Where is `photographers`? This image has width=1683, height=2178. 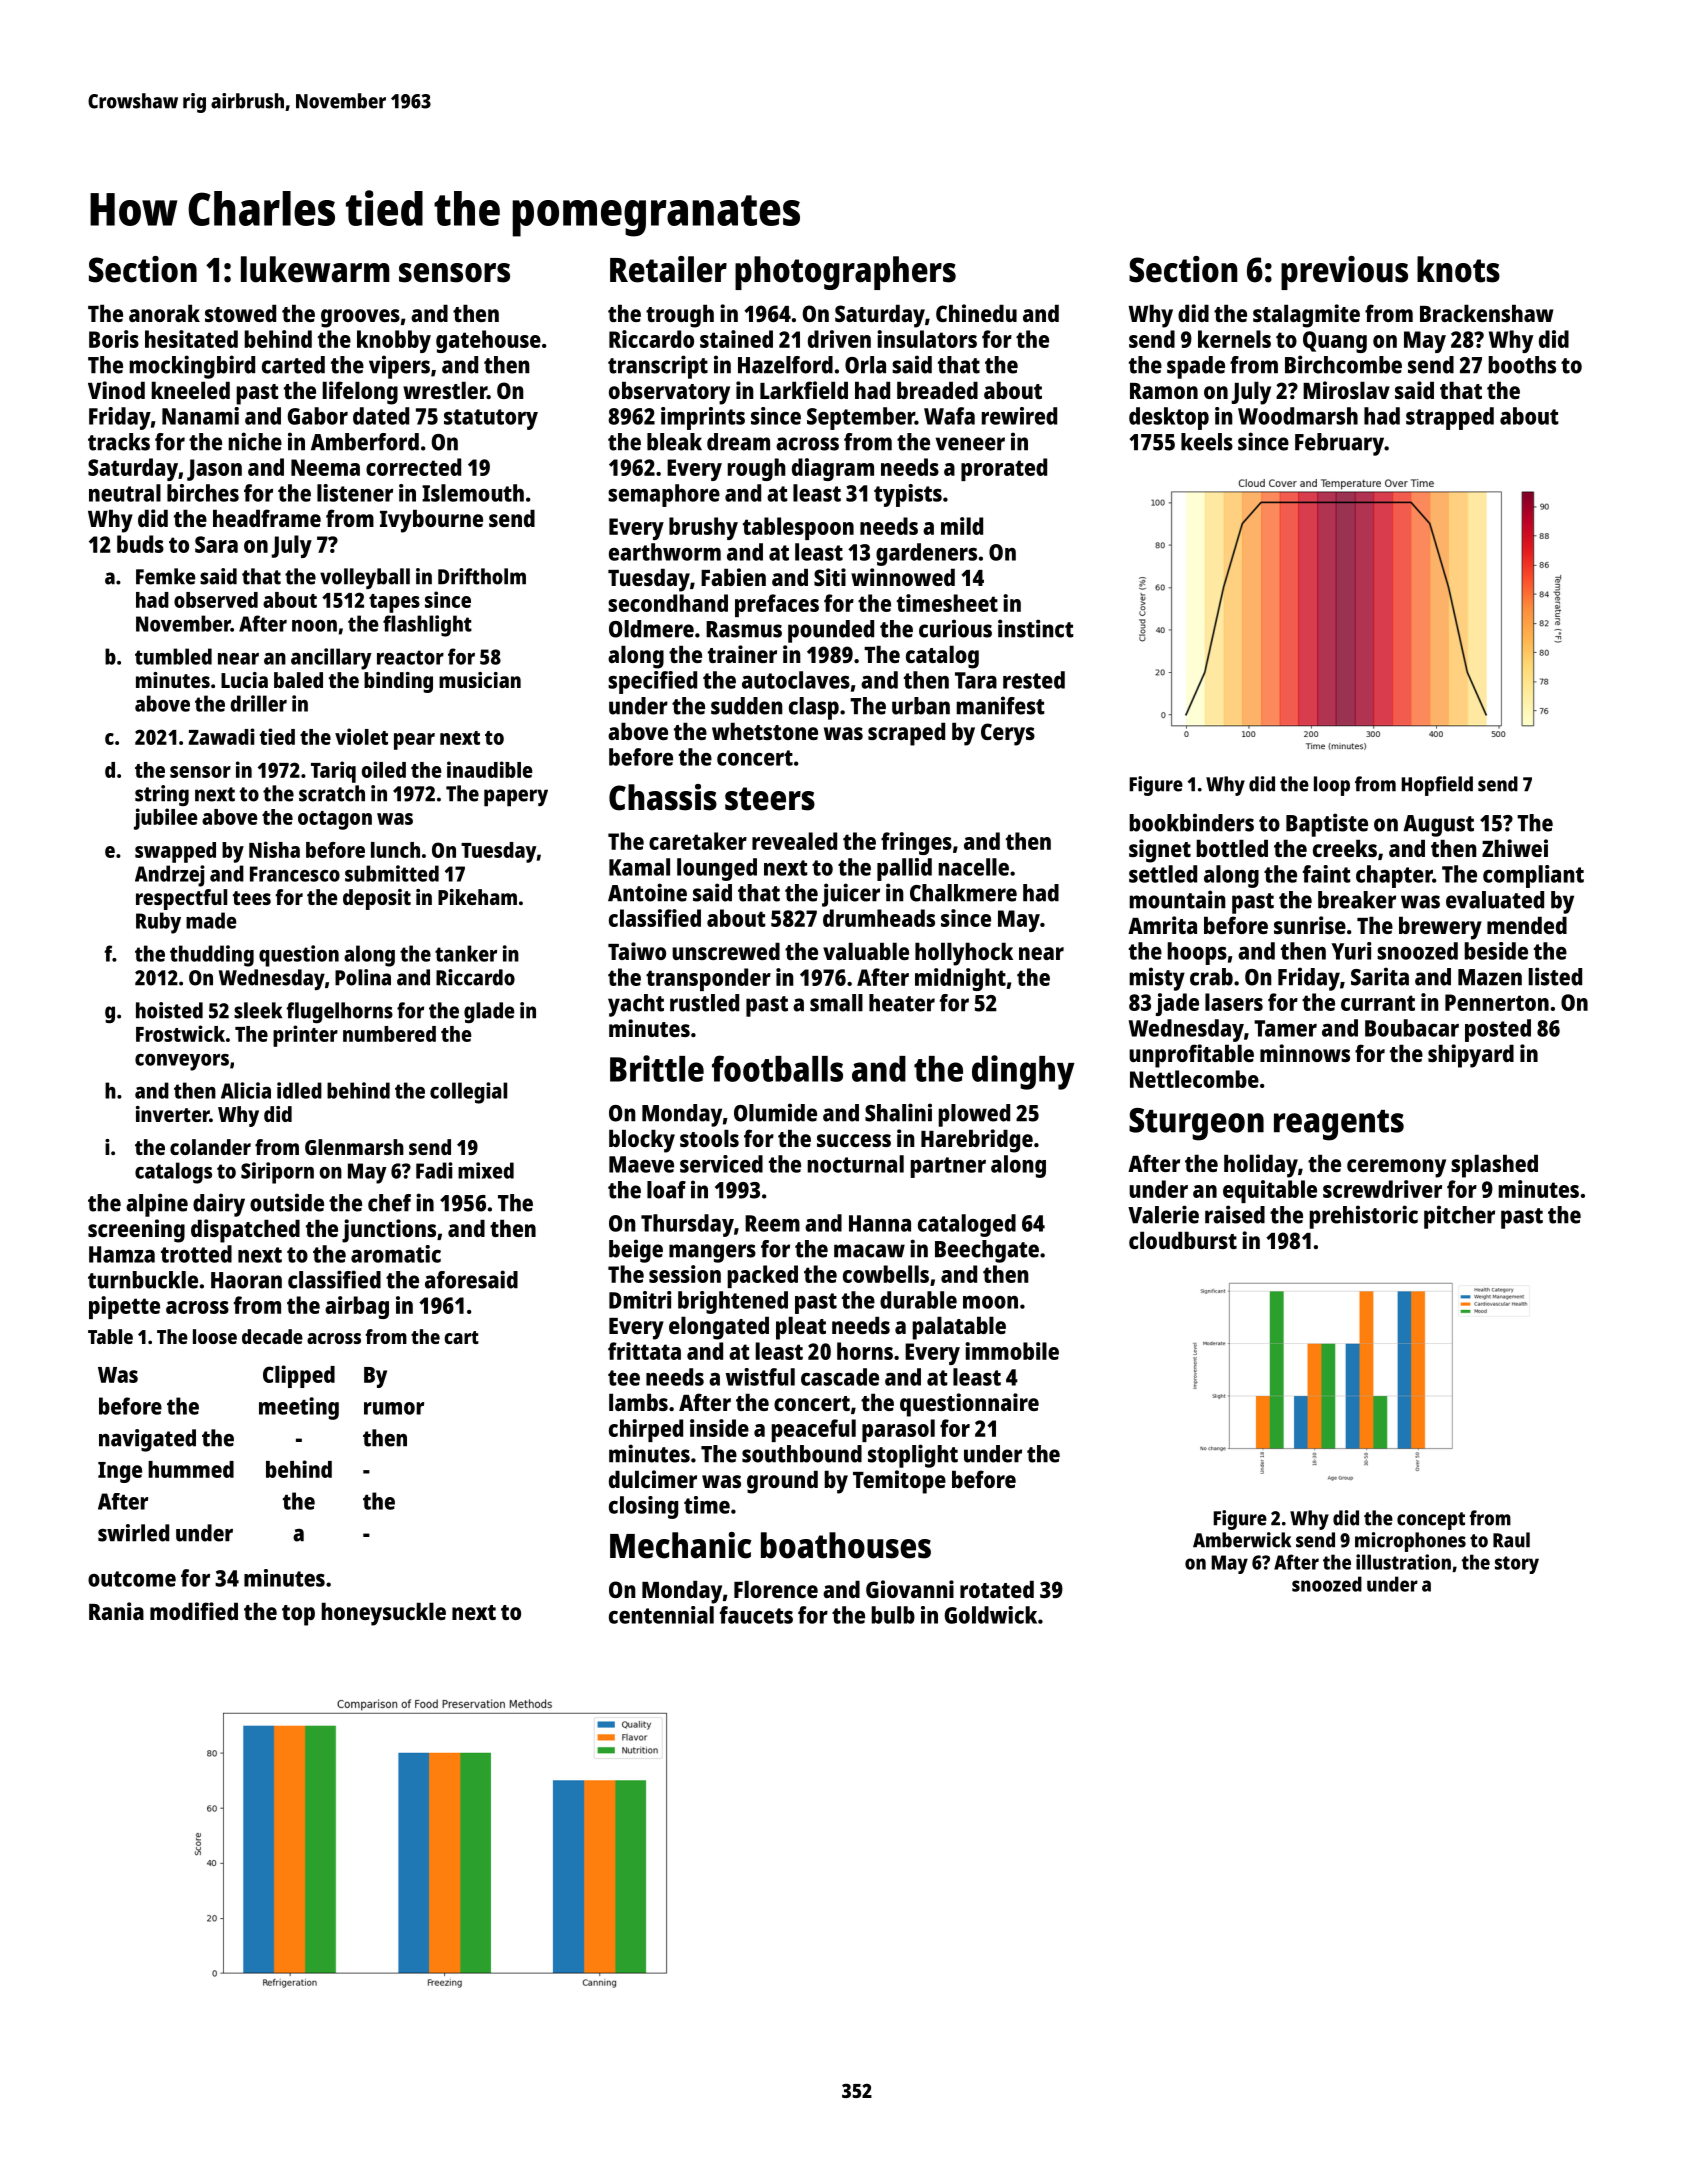 photographers is located at coordinates (845, 273).
